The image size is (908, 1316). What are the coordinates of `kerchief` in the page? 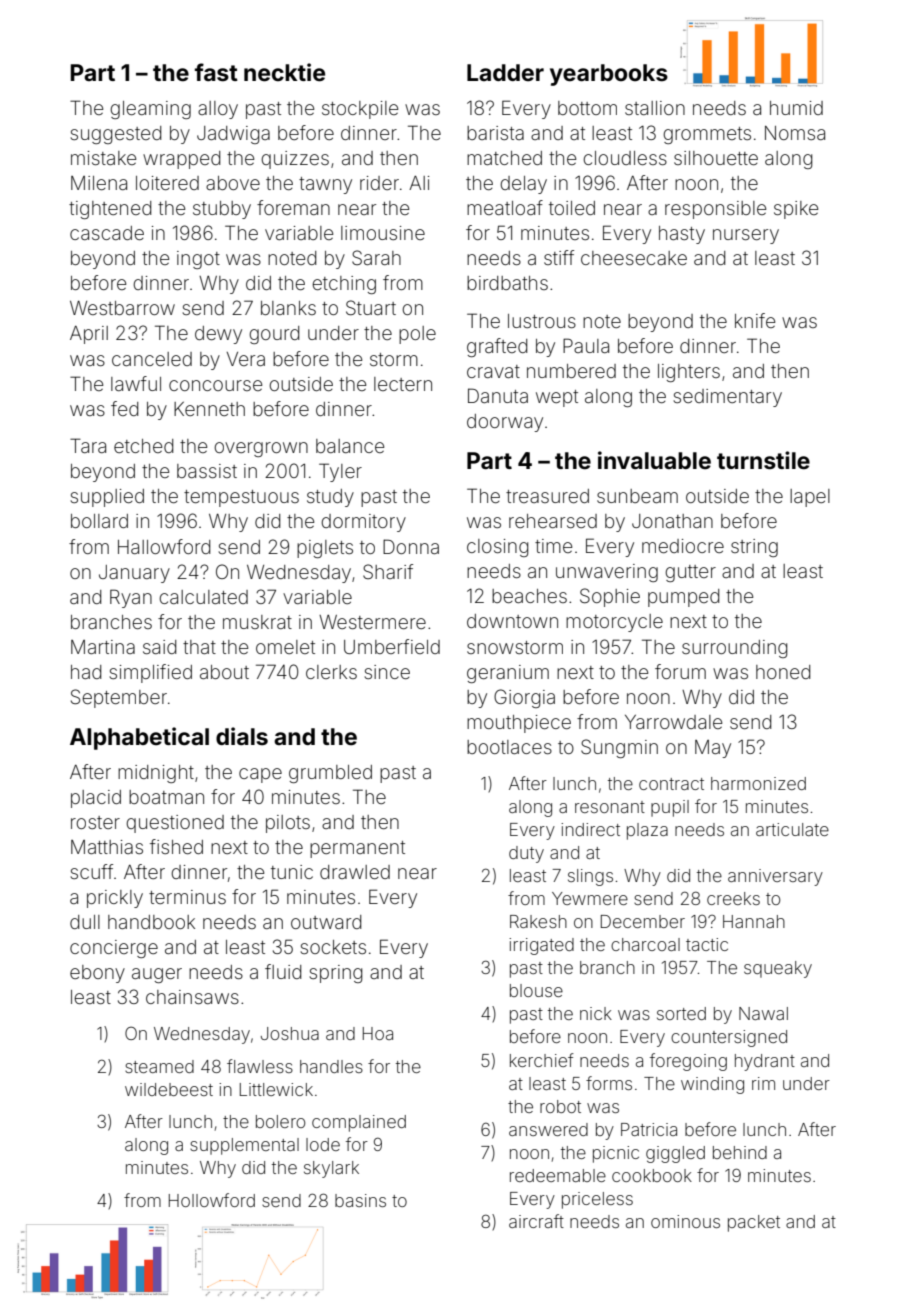 It's located at (542, 1060).
